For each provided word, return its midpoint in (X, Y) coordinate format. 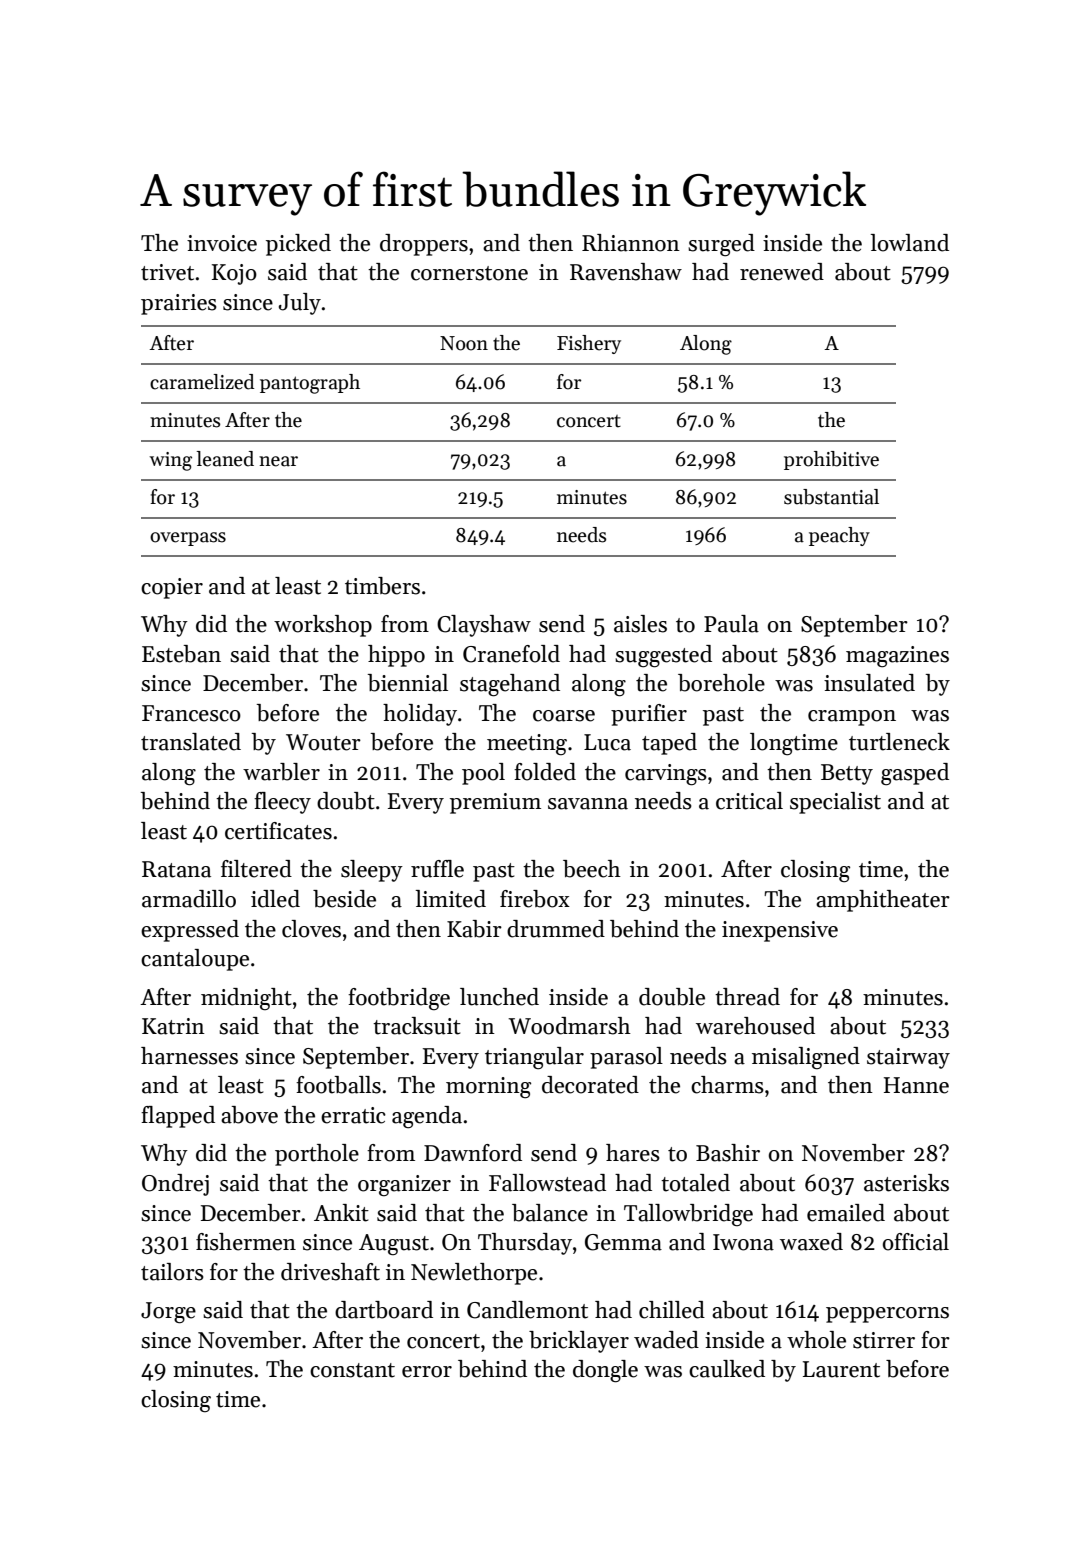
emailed (846, 1213)
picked (298, 245)
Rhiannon (631, 243)
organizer (404, 1185)
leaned (225, 459)
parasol (626, 1058)
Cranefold (511, 654)
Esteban (181, 654)
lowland (909, 243)
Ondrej (175, 1185)
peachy (839, 536)
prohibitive (831, 460)
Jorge (168, 1313)
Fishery (589, 344)
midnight (246, 999)
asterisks (906, 1183)
